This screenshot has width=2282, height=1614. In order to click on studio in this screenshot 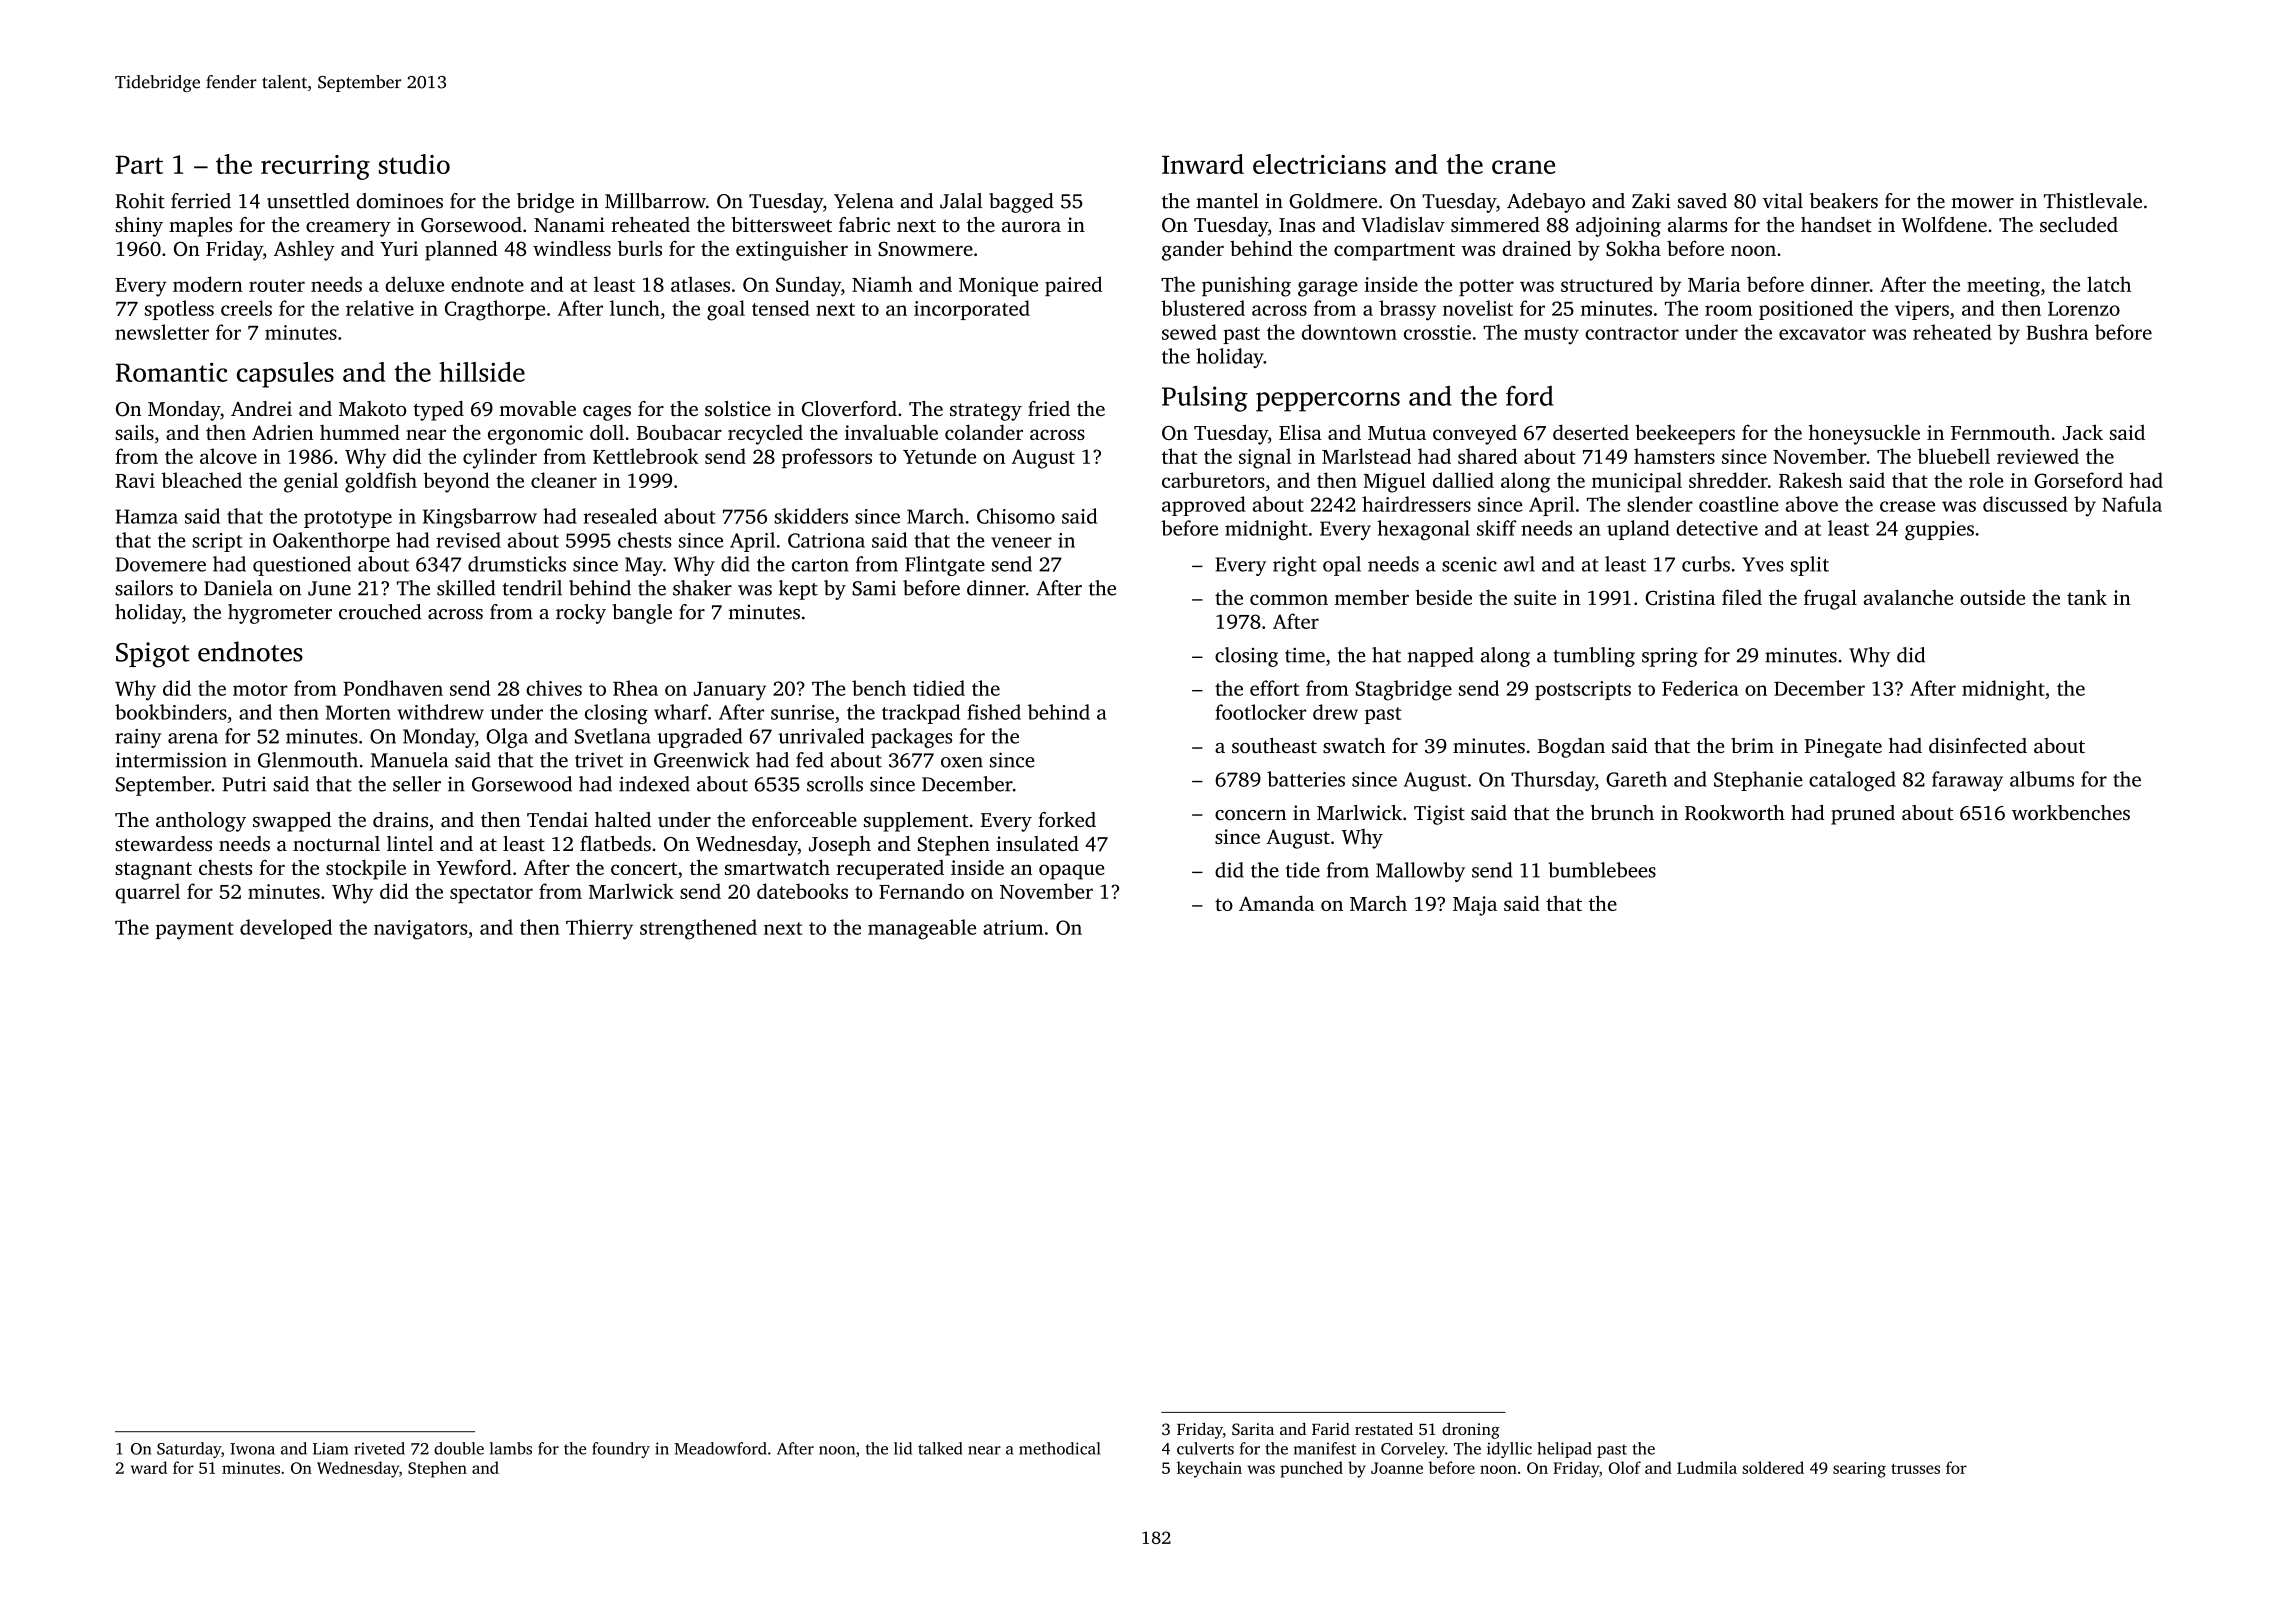, I will do `click(414, 164)`.
